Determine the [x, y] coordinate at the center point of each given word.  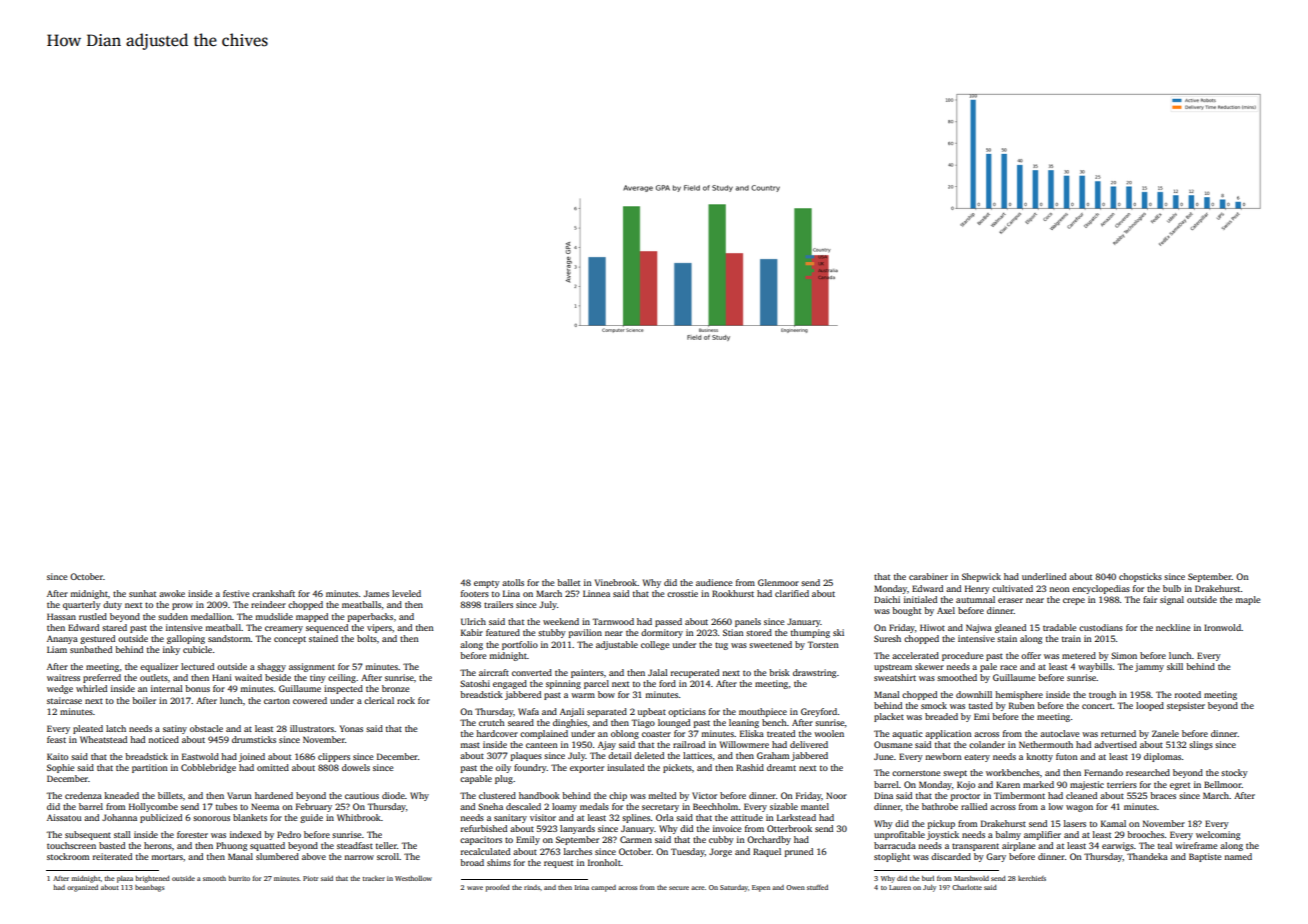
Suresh [887, 638]
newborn [943, 756]
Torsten [823, 644]
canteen [542, 745]
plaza [125, 879]
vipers [379, 628]
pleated [88, 729]
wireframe [1196, 845]
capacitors [481, 840]
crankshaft [273, 593]
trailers [498, 604]
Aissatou [64, 817]
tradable [1059, 627]
